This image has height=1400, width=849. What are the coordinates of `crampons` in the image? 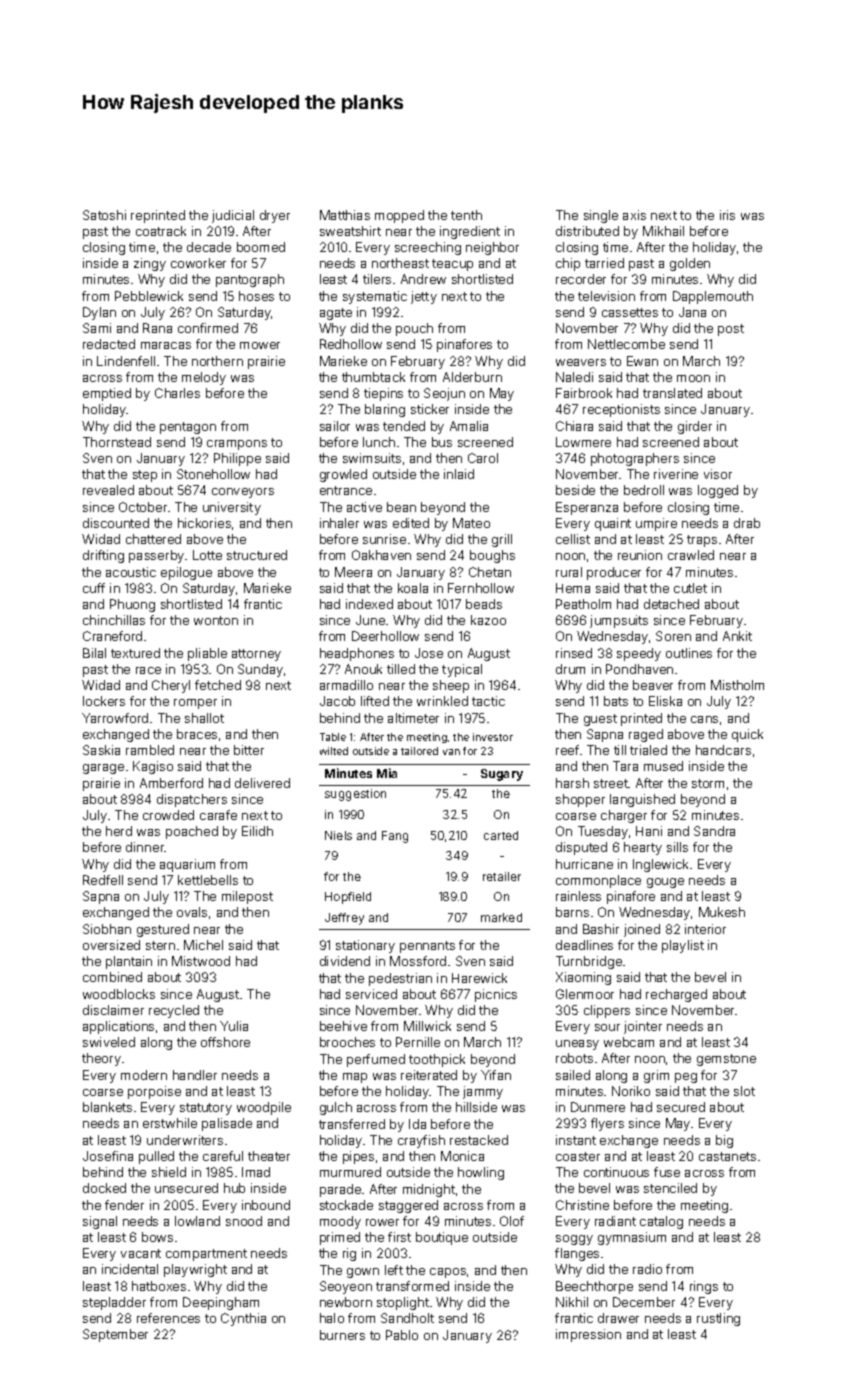 It's located at (237, 445).
